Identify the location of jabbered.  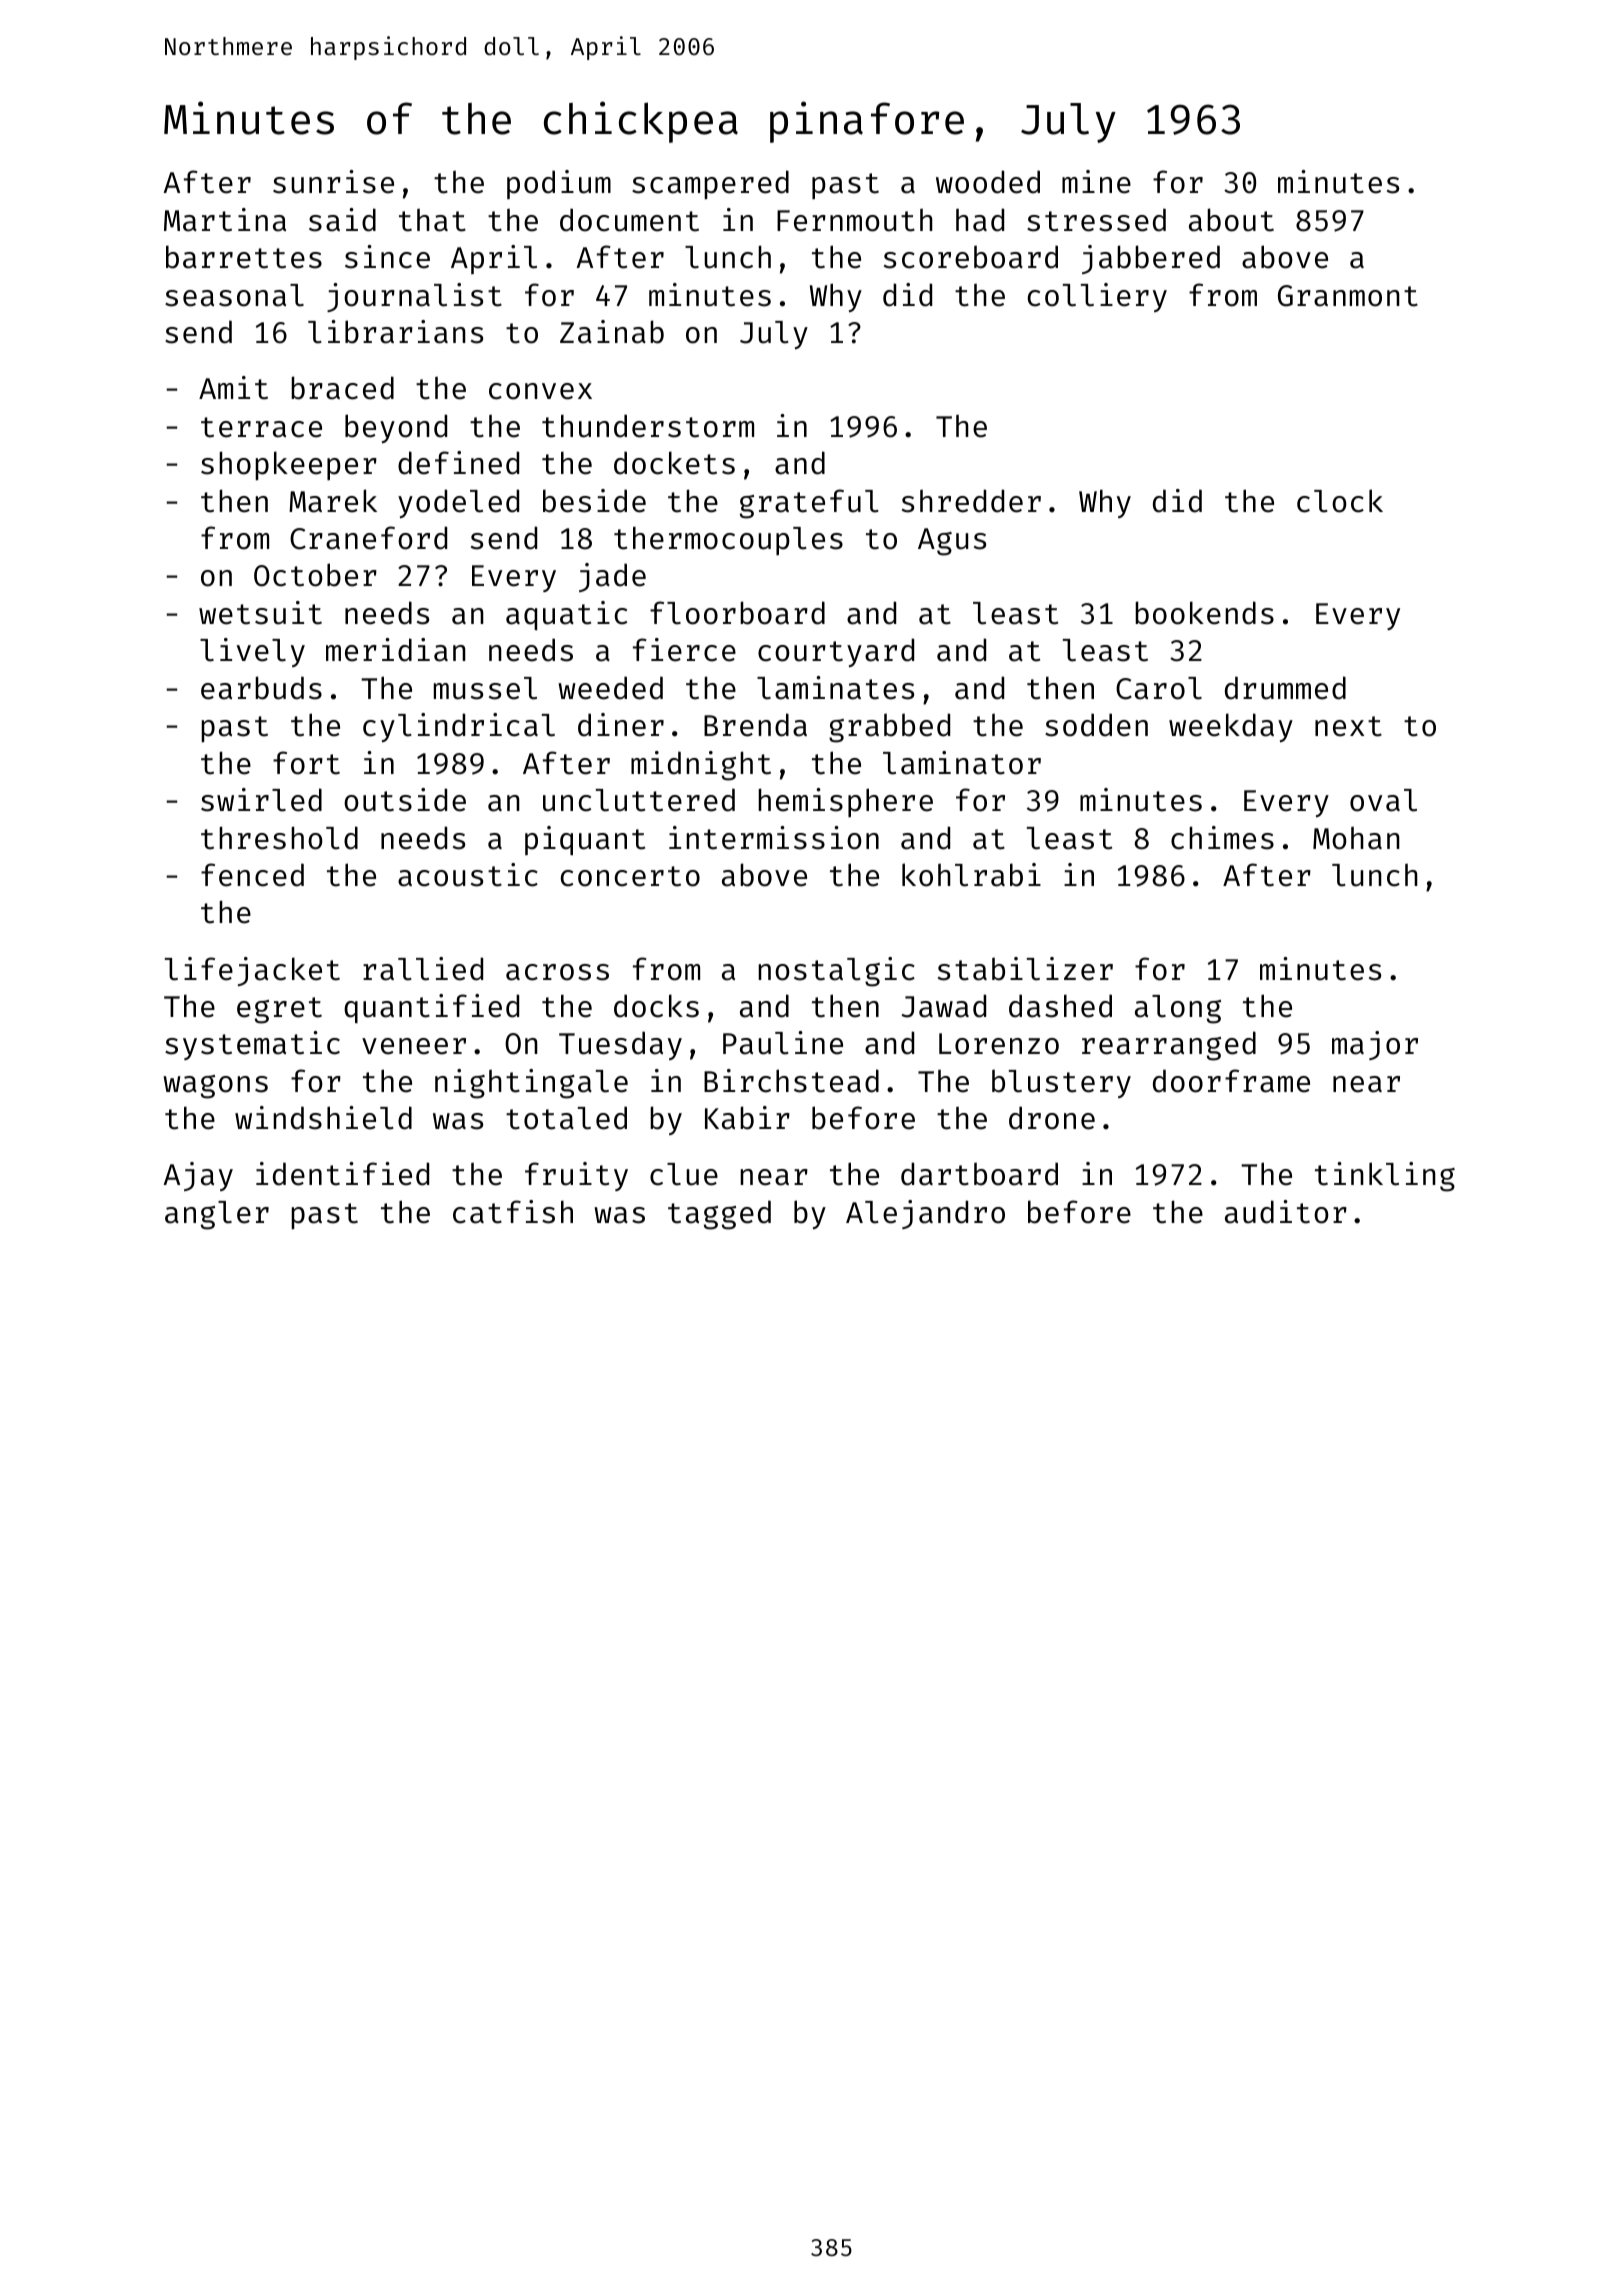
(1151, 259).
